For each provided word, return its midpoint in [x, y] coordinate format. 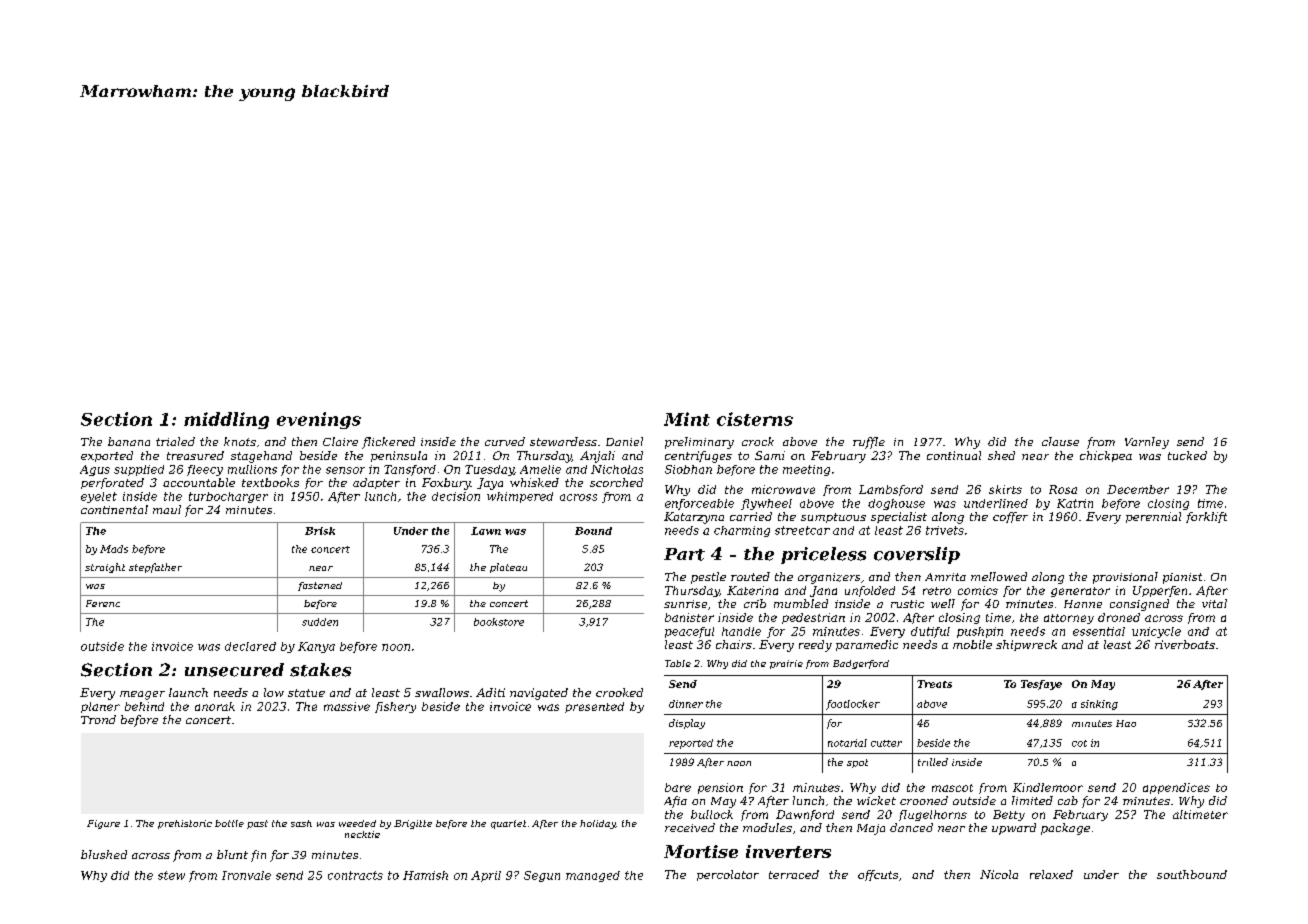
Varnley [1147, 443]
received [690, 827]
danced [911, 827]
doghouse [896, 504]
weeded [357, 823]
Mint [687, 419]
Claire [340, 441]
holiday [598, 824]
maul [167, 509]
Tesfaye [1041, 685]
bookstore [499, 622]
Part [684, 554]
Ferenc [103, 603]
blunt [232, 854]
